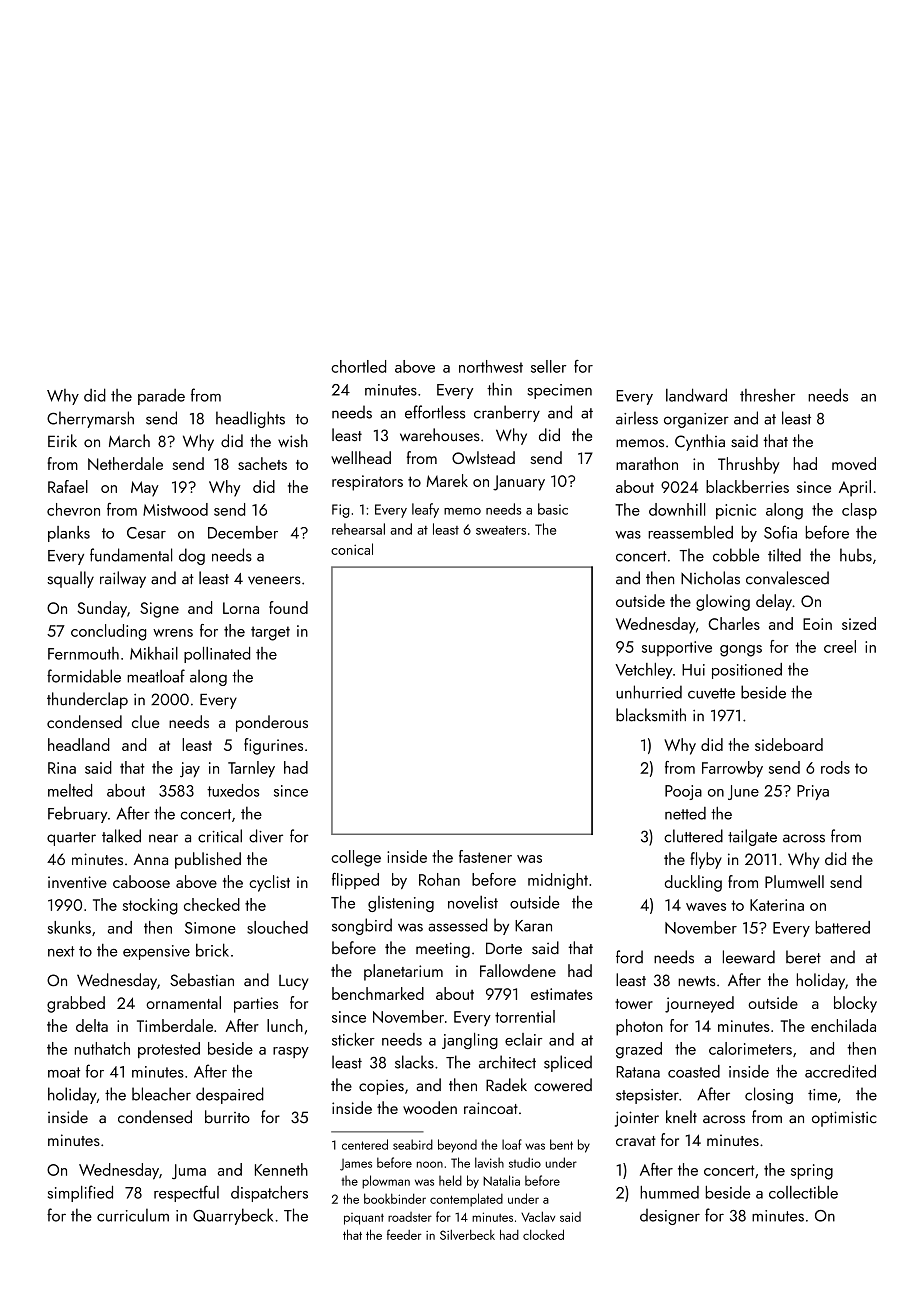  What do you see at coordinates (190, 770) in the document?
I see `jay` at bounding box center [190, 770].
